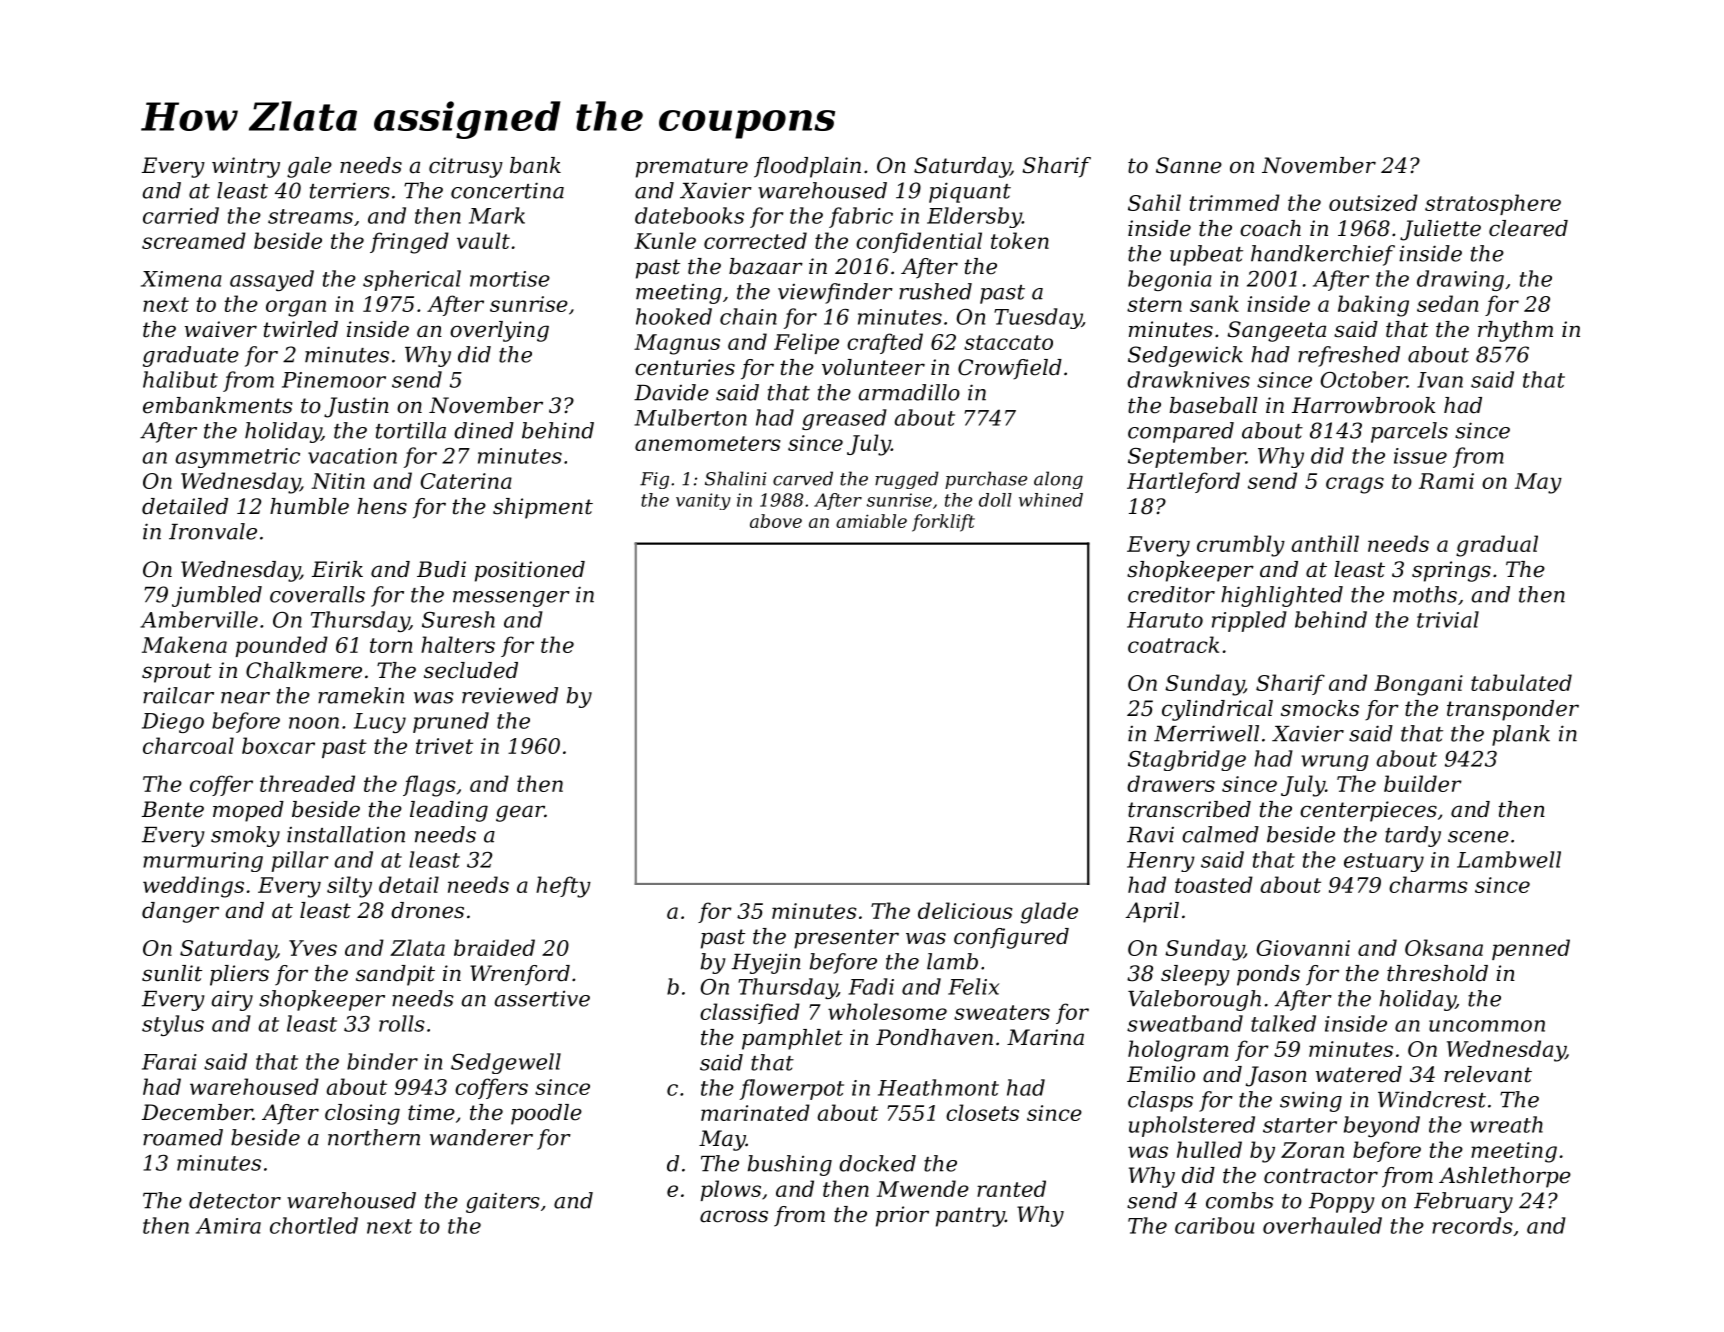 The height and width of the document is (1332, 1724). Describe the element at coordinates (503, 1203) in the document. I see `gaiters` at that location.
